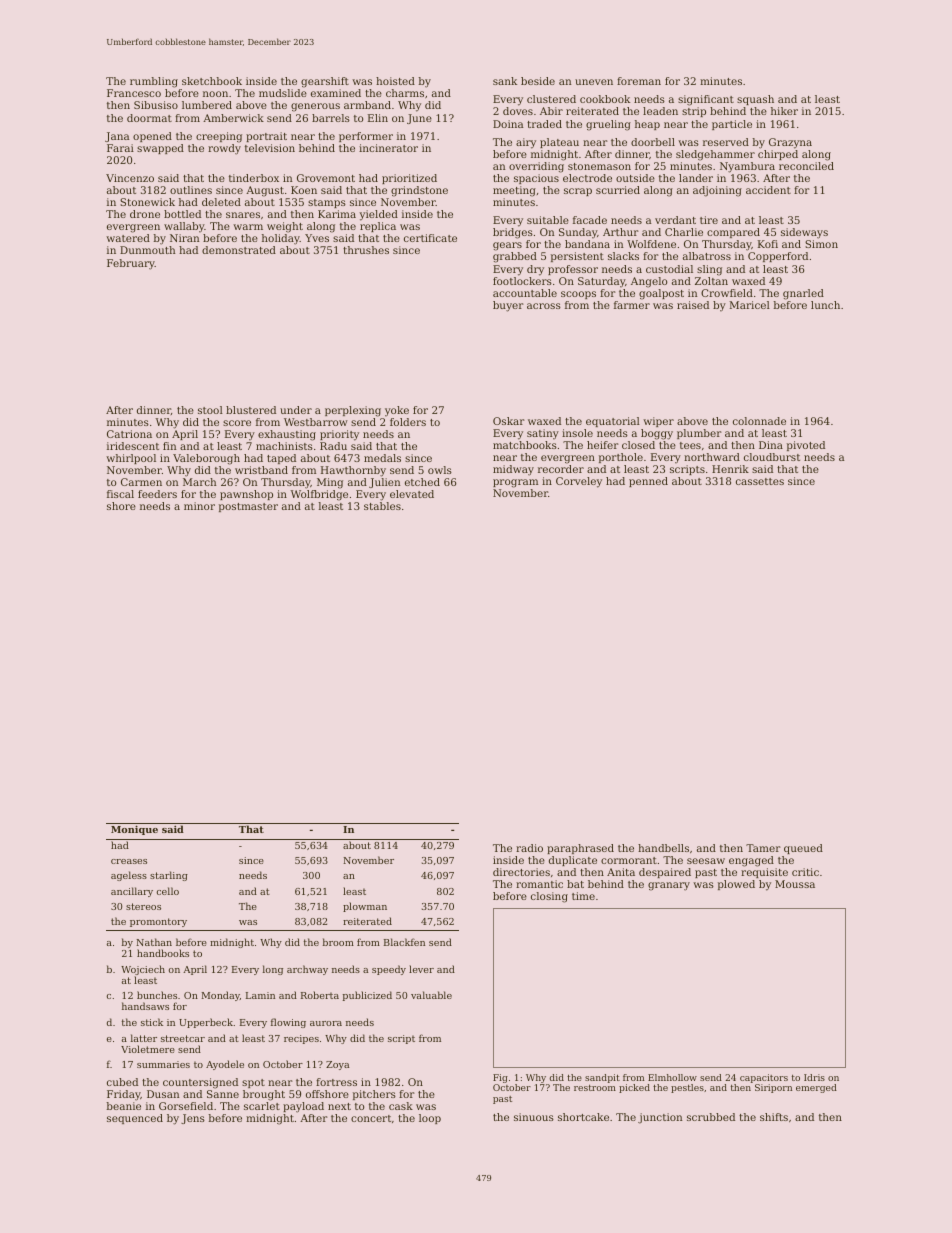  I want to click on penned, so click(648, 482).
